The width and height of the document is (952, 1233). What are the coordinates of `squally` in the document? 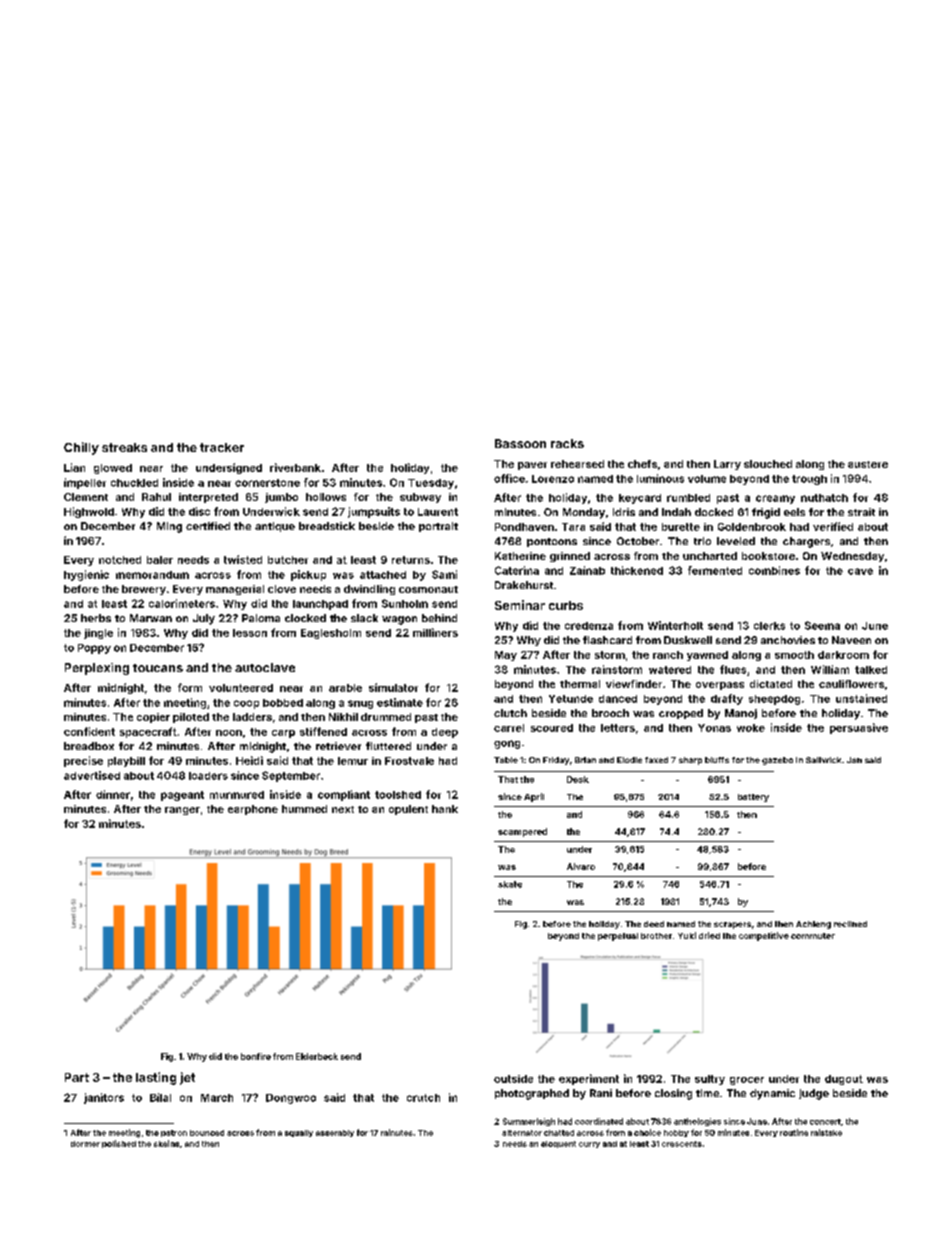 It's located at (299, 1133).
